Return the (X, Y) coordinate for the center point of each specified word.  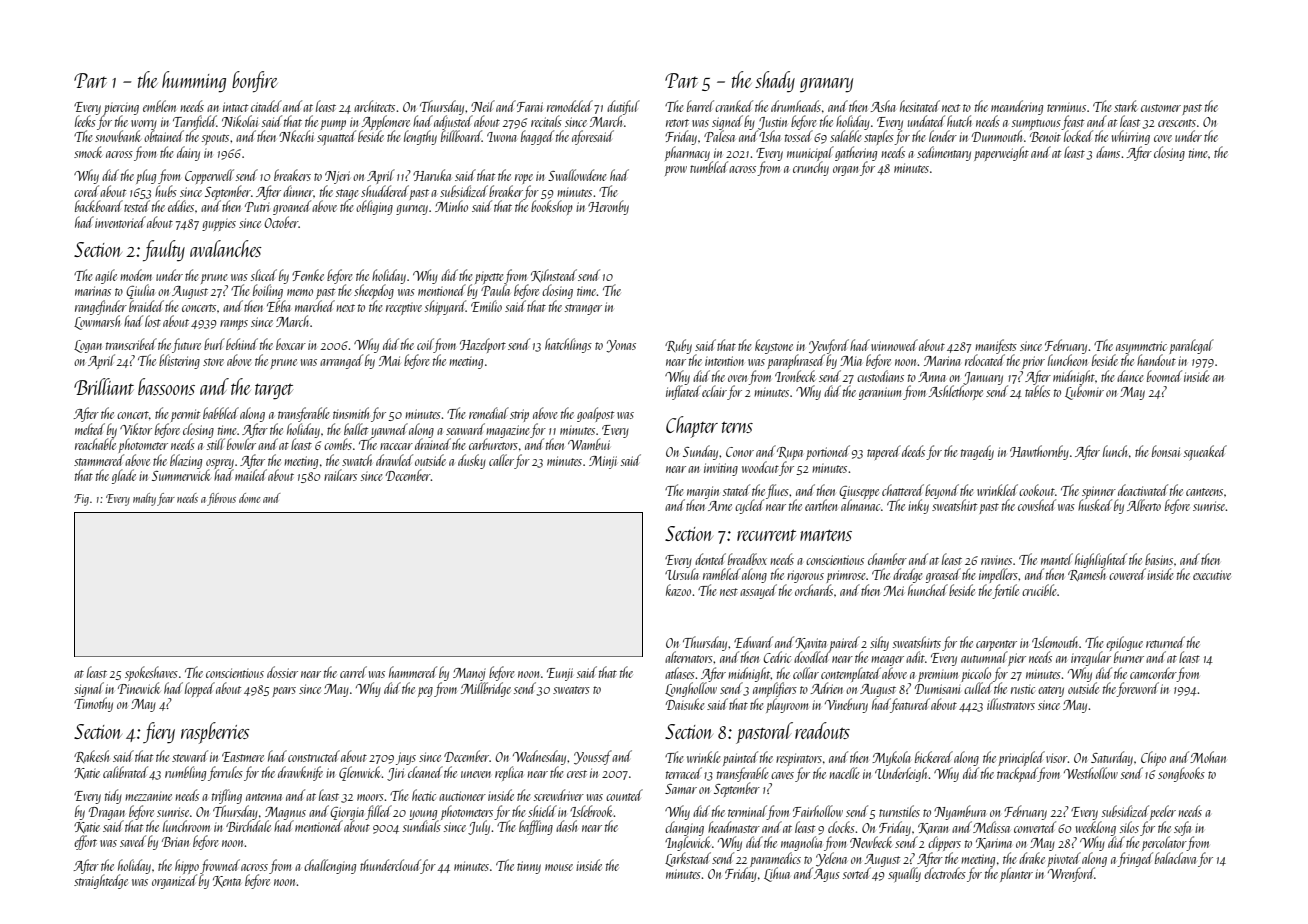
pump (333, 125)
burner (1129, 657)
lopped (200, 689)
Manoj (469, 674)
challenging (330, 866)
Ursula (682, 574)
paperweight (1001, 153)
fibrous (221, 499)
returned (1165, 642)
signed (727, 122)
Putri (257, 207)
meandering (1017, 107)
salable (846, 136)
